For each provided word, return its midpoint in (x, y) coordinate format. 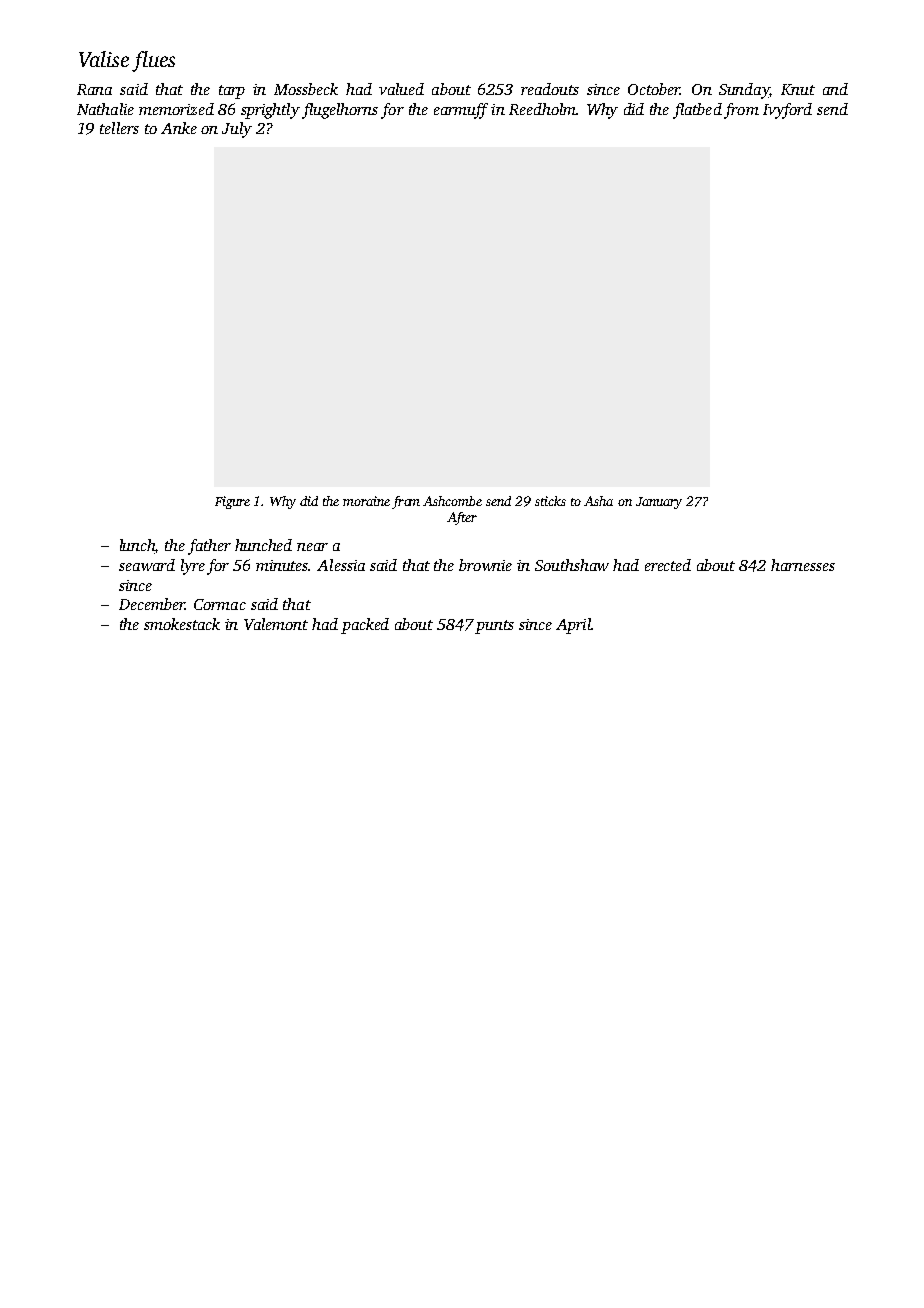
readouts (550, 89)
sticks (550, 501)
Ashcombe (452, 501)
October (654, 89)
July (237, 130)
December (152, 604)
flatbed (697, 111)
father (209, 547)
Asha (598, 501)
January (659, 503)
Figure (232, 502)
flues (153, 61)
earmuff (461, 111)
